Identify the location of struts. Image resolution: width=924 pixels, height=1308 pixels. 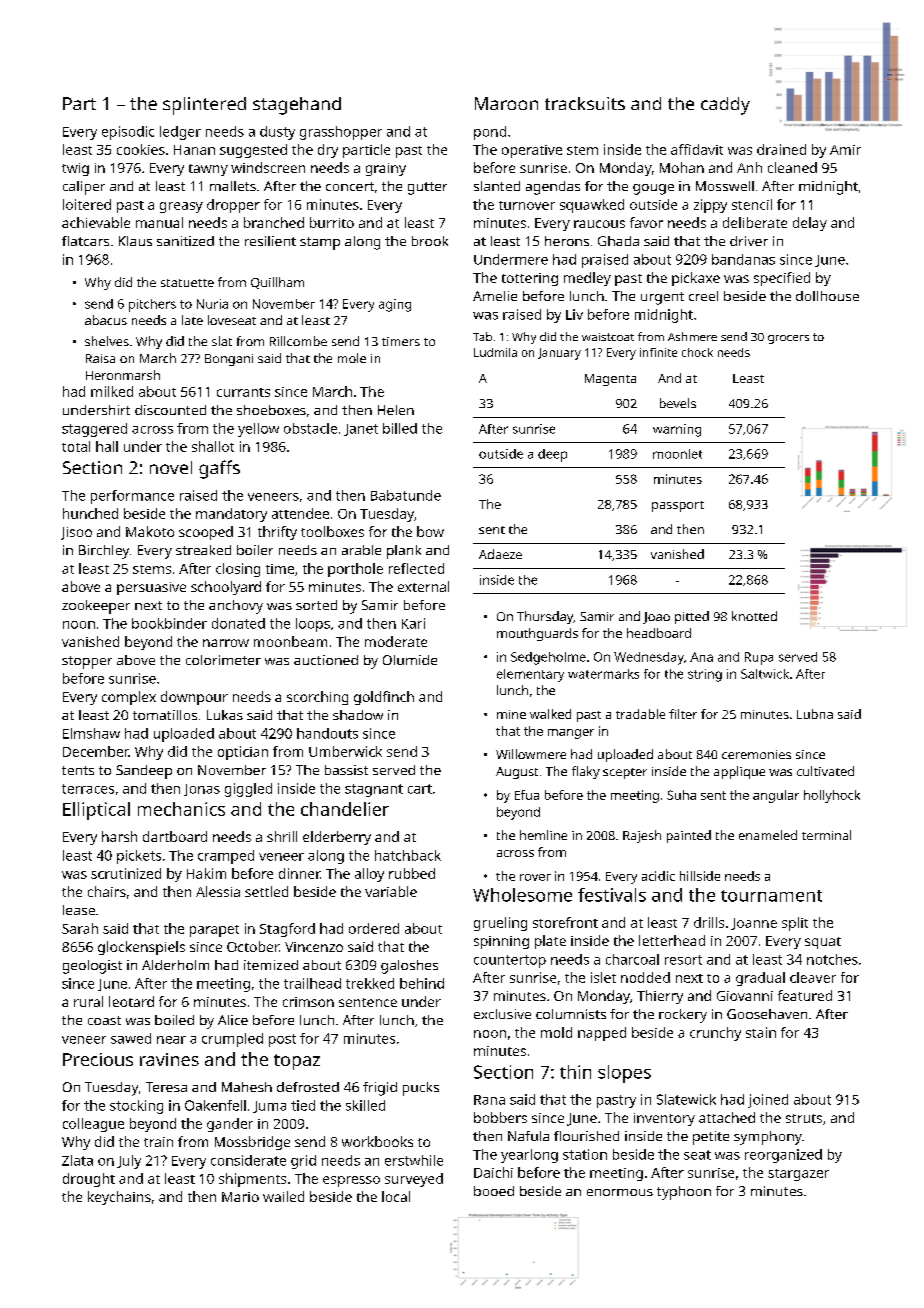
(804, 1118).
